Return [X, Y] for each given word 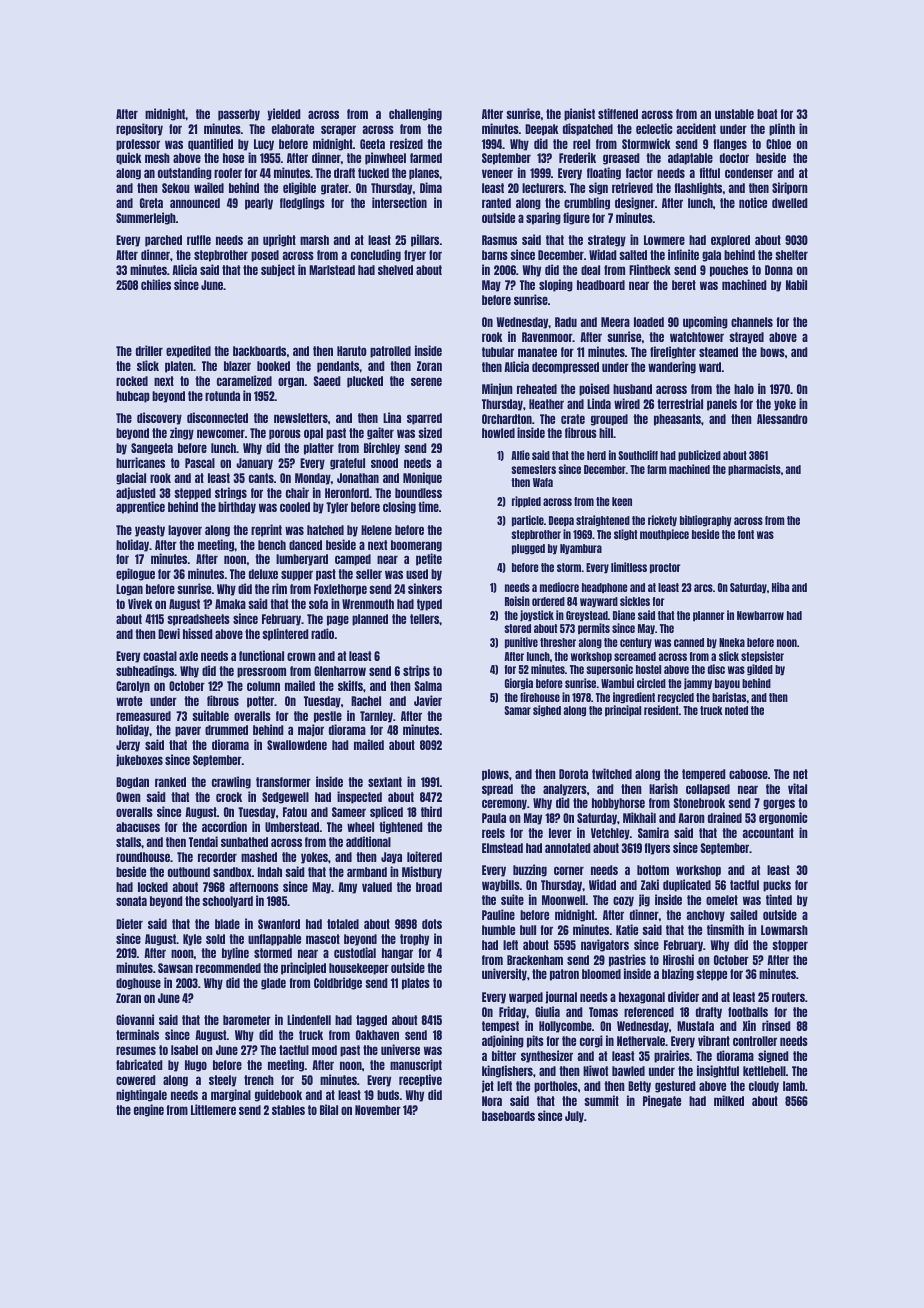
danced [305, 545]
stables [288, 1110]
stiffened [618, 113]
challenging [415, 114]
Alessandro [782, 419]
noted [736, 710]
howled [498, 433]
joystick [537, 616]
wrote [129, 701]
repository [139, 129]
